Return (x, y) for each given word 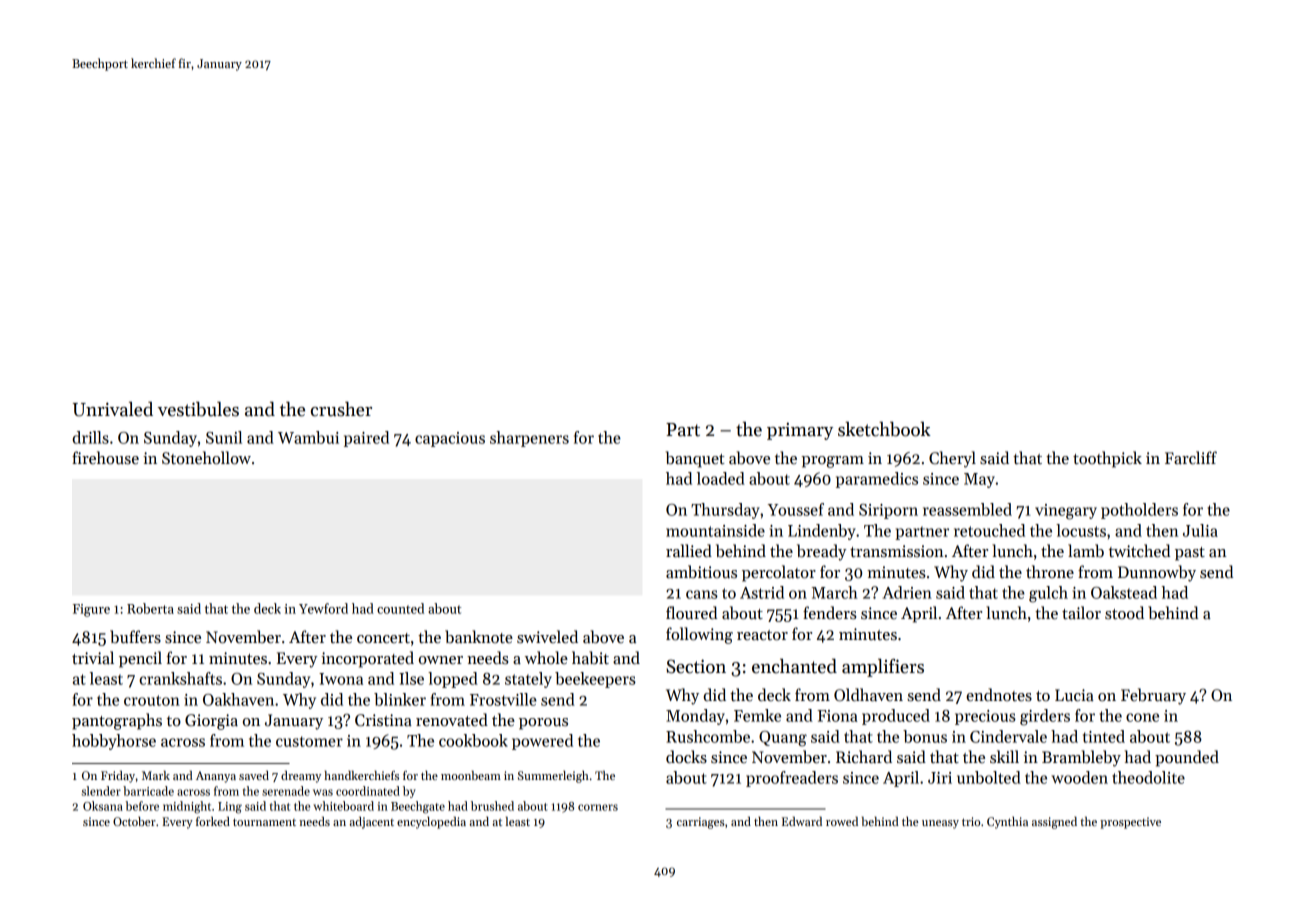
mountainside (715, 530)
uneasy (940, 824)
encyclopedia (431, 822)
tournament (264, 822)
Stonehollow (206, 458)
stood (1124, 613)
